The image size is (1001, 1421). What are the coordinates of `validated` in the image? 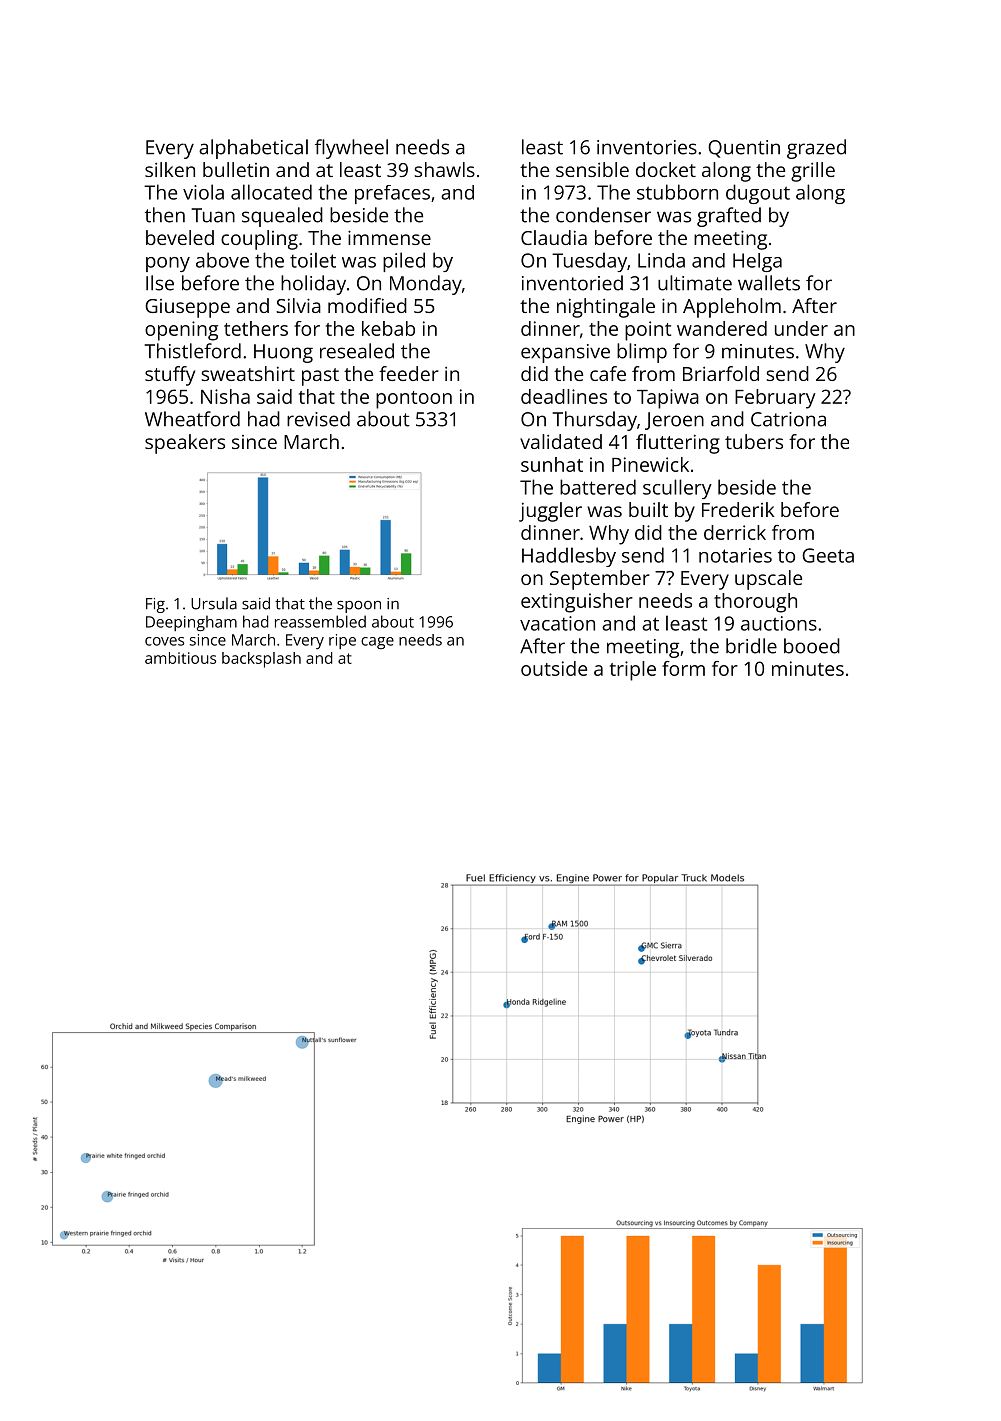 It's located at (561, 441).
